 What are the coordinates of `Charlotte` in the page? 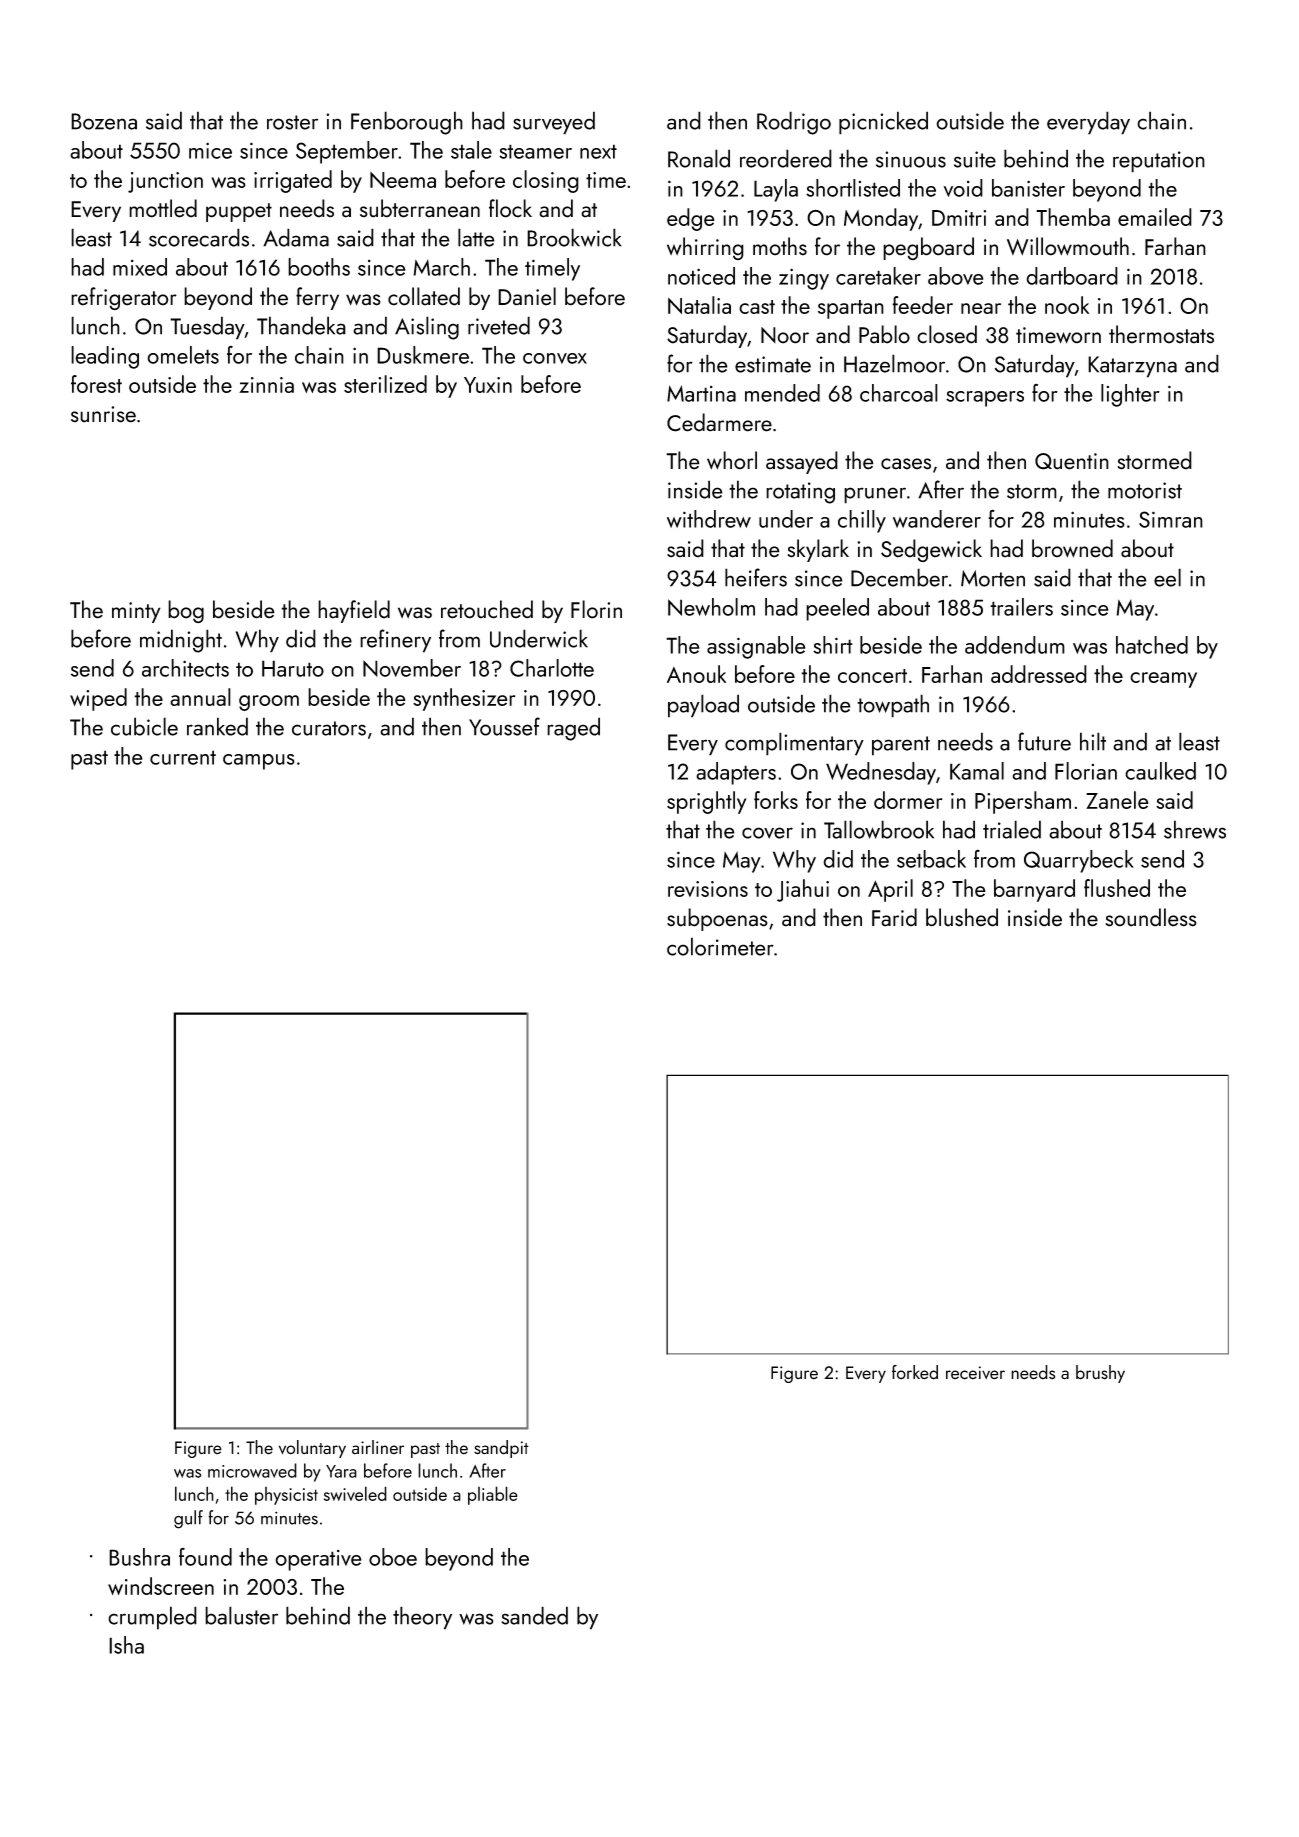 It's located at (552, 668).
